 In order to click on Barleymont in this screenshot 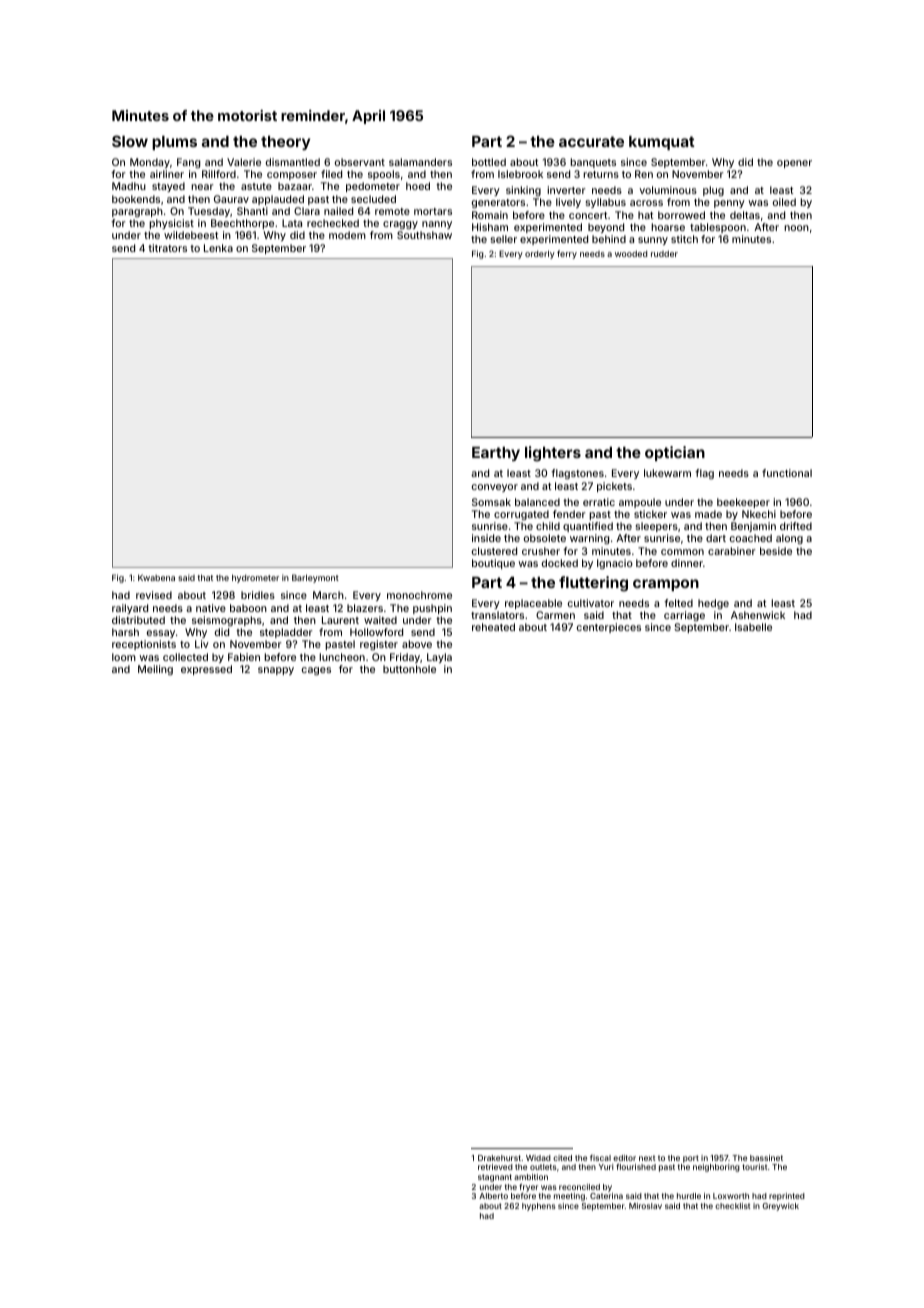, I will do `click(315, 578)`.
